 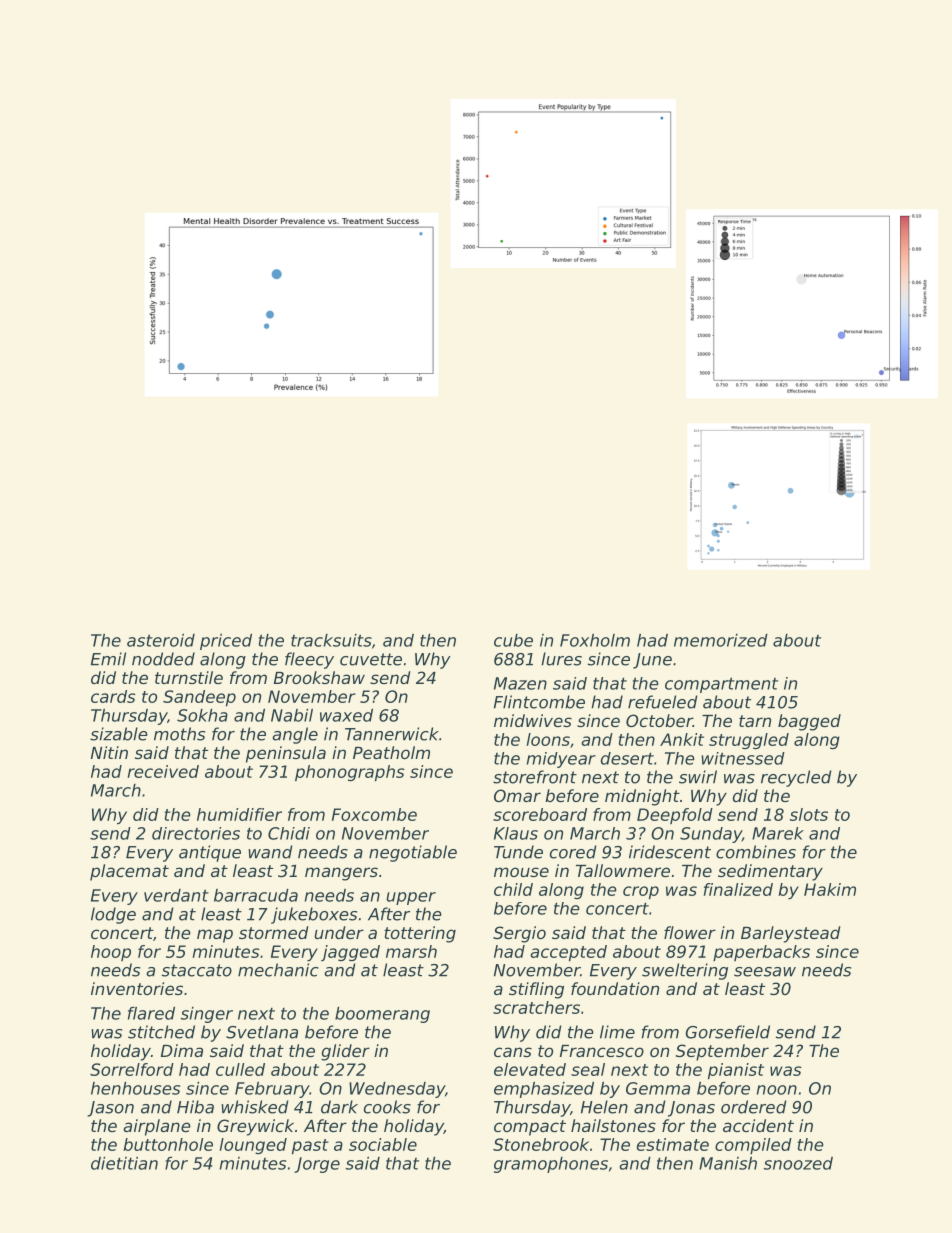 I want to click on Emil, so click(x=108, y=658).
